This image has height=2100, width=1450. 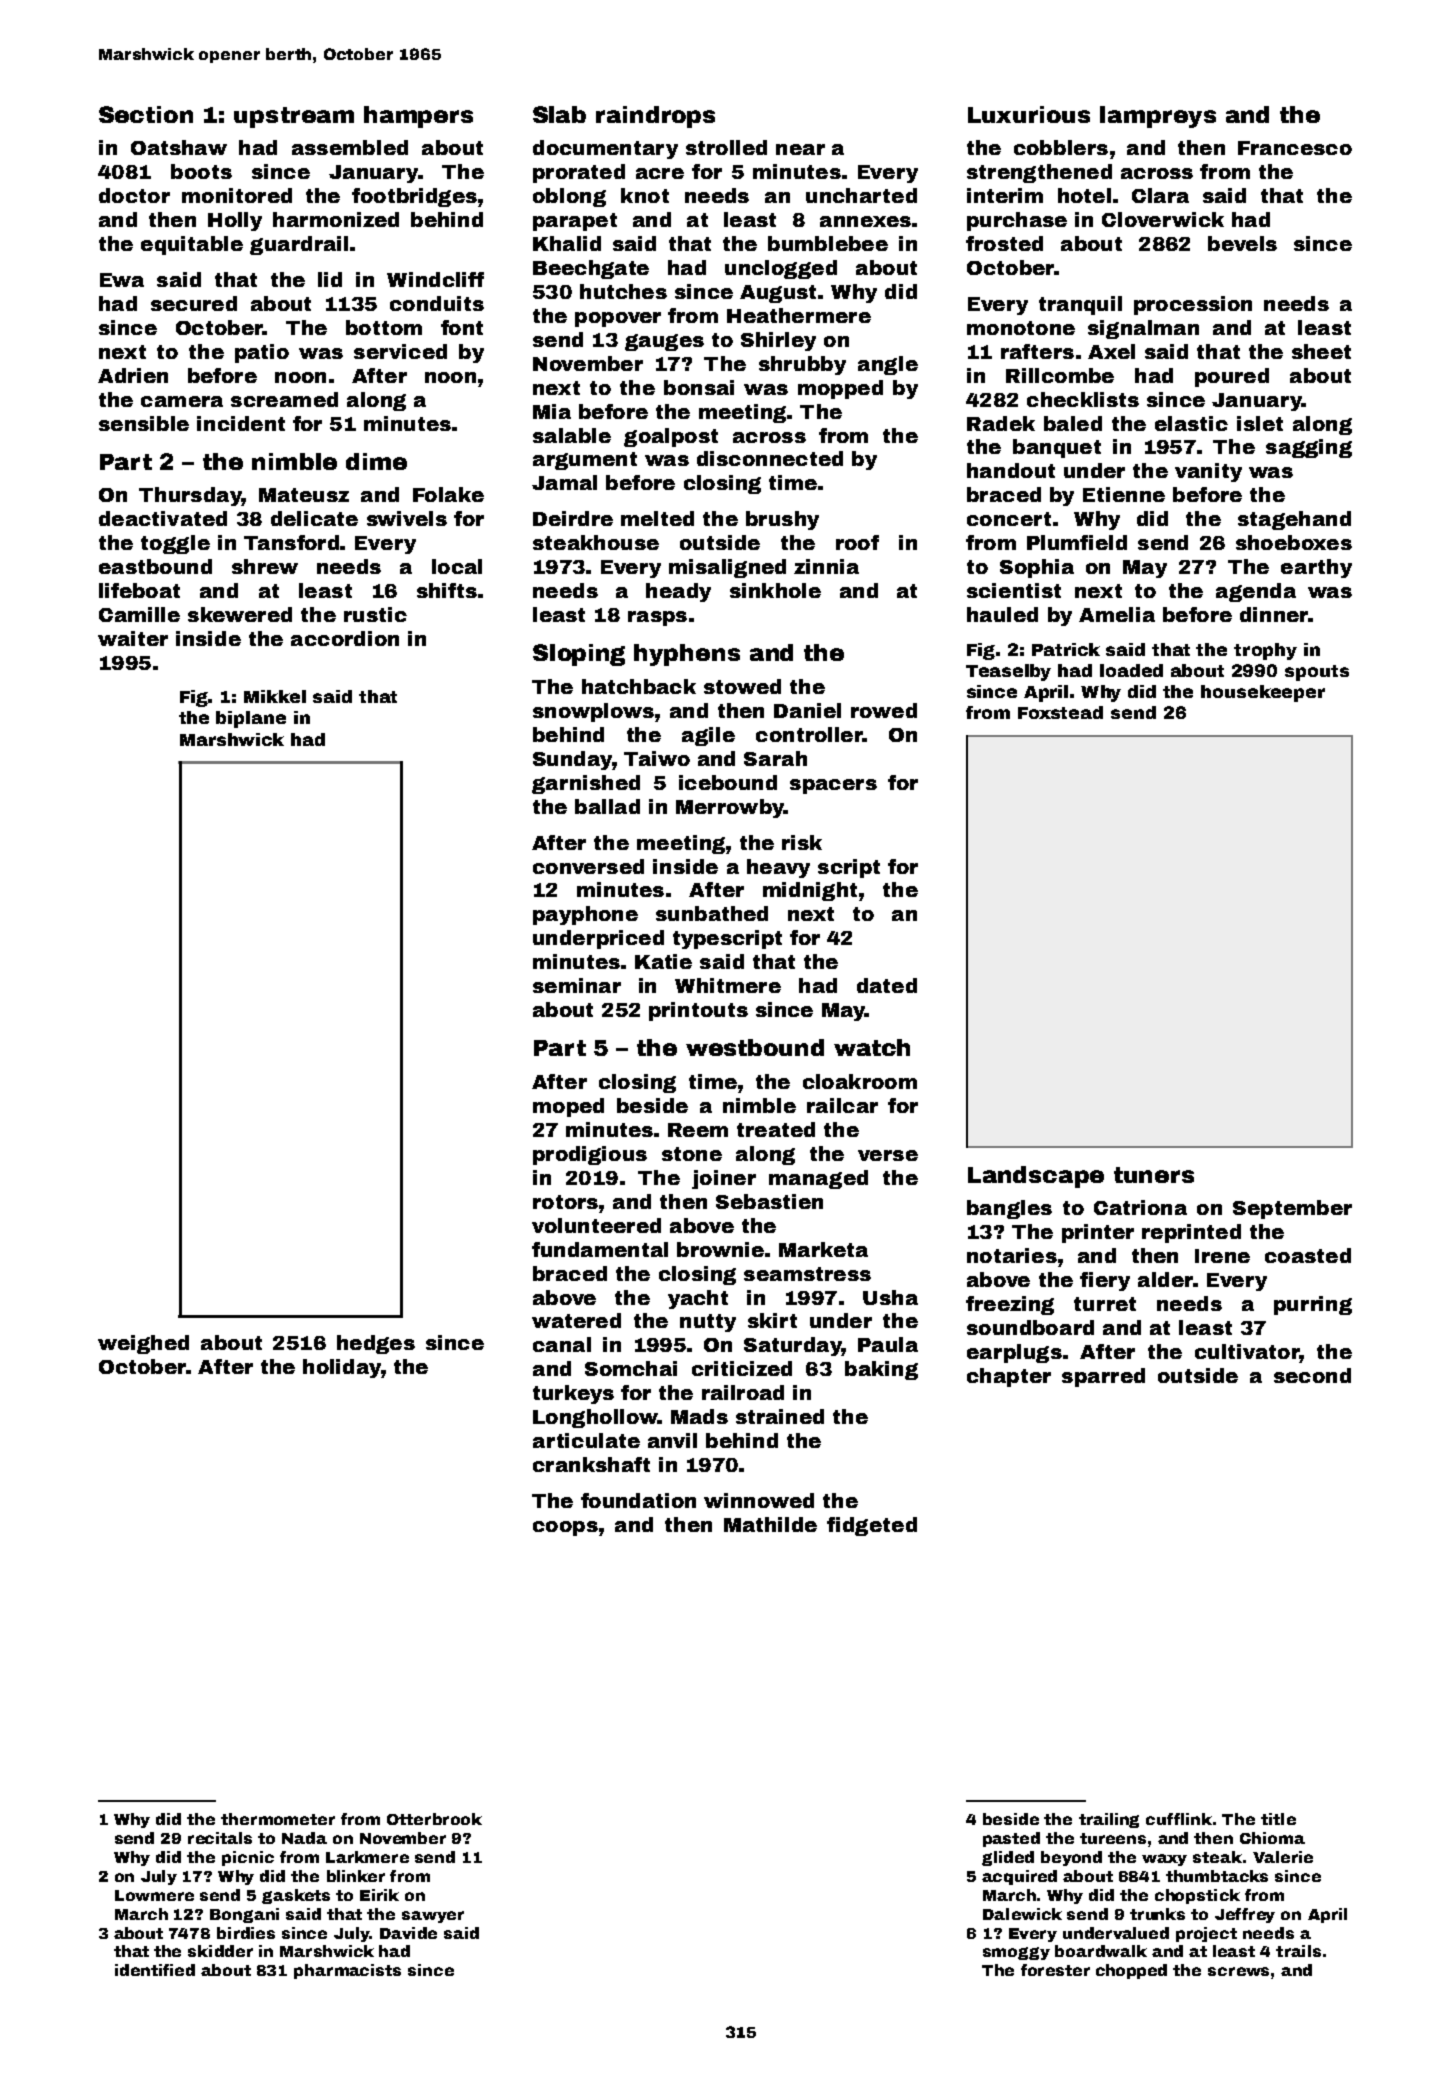 What do you see at coordinates (1312, 1375) in the image?
I see `second` at bounding box center [1312, 1375].
